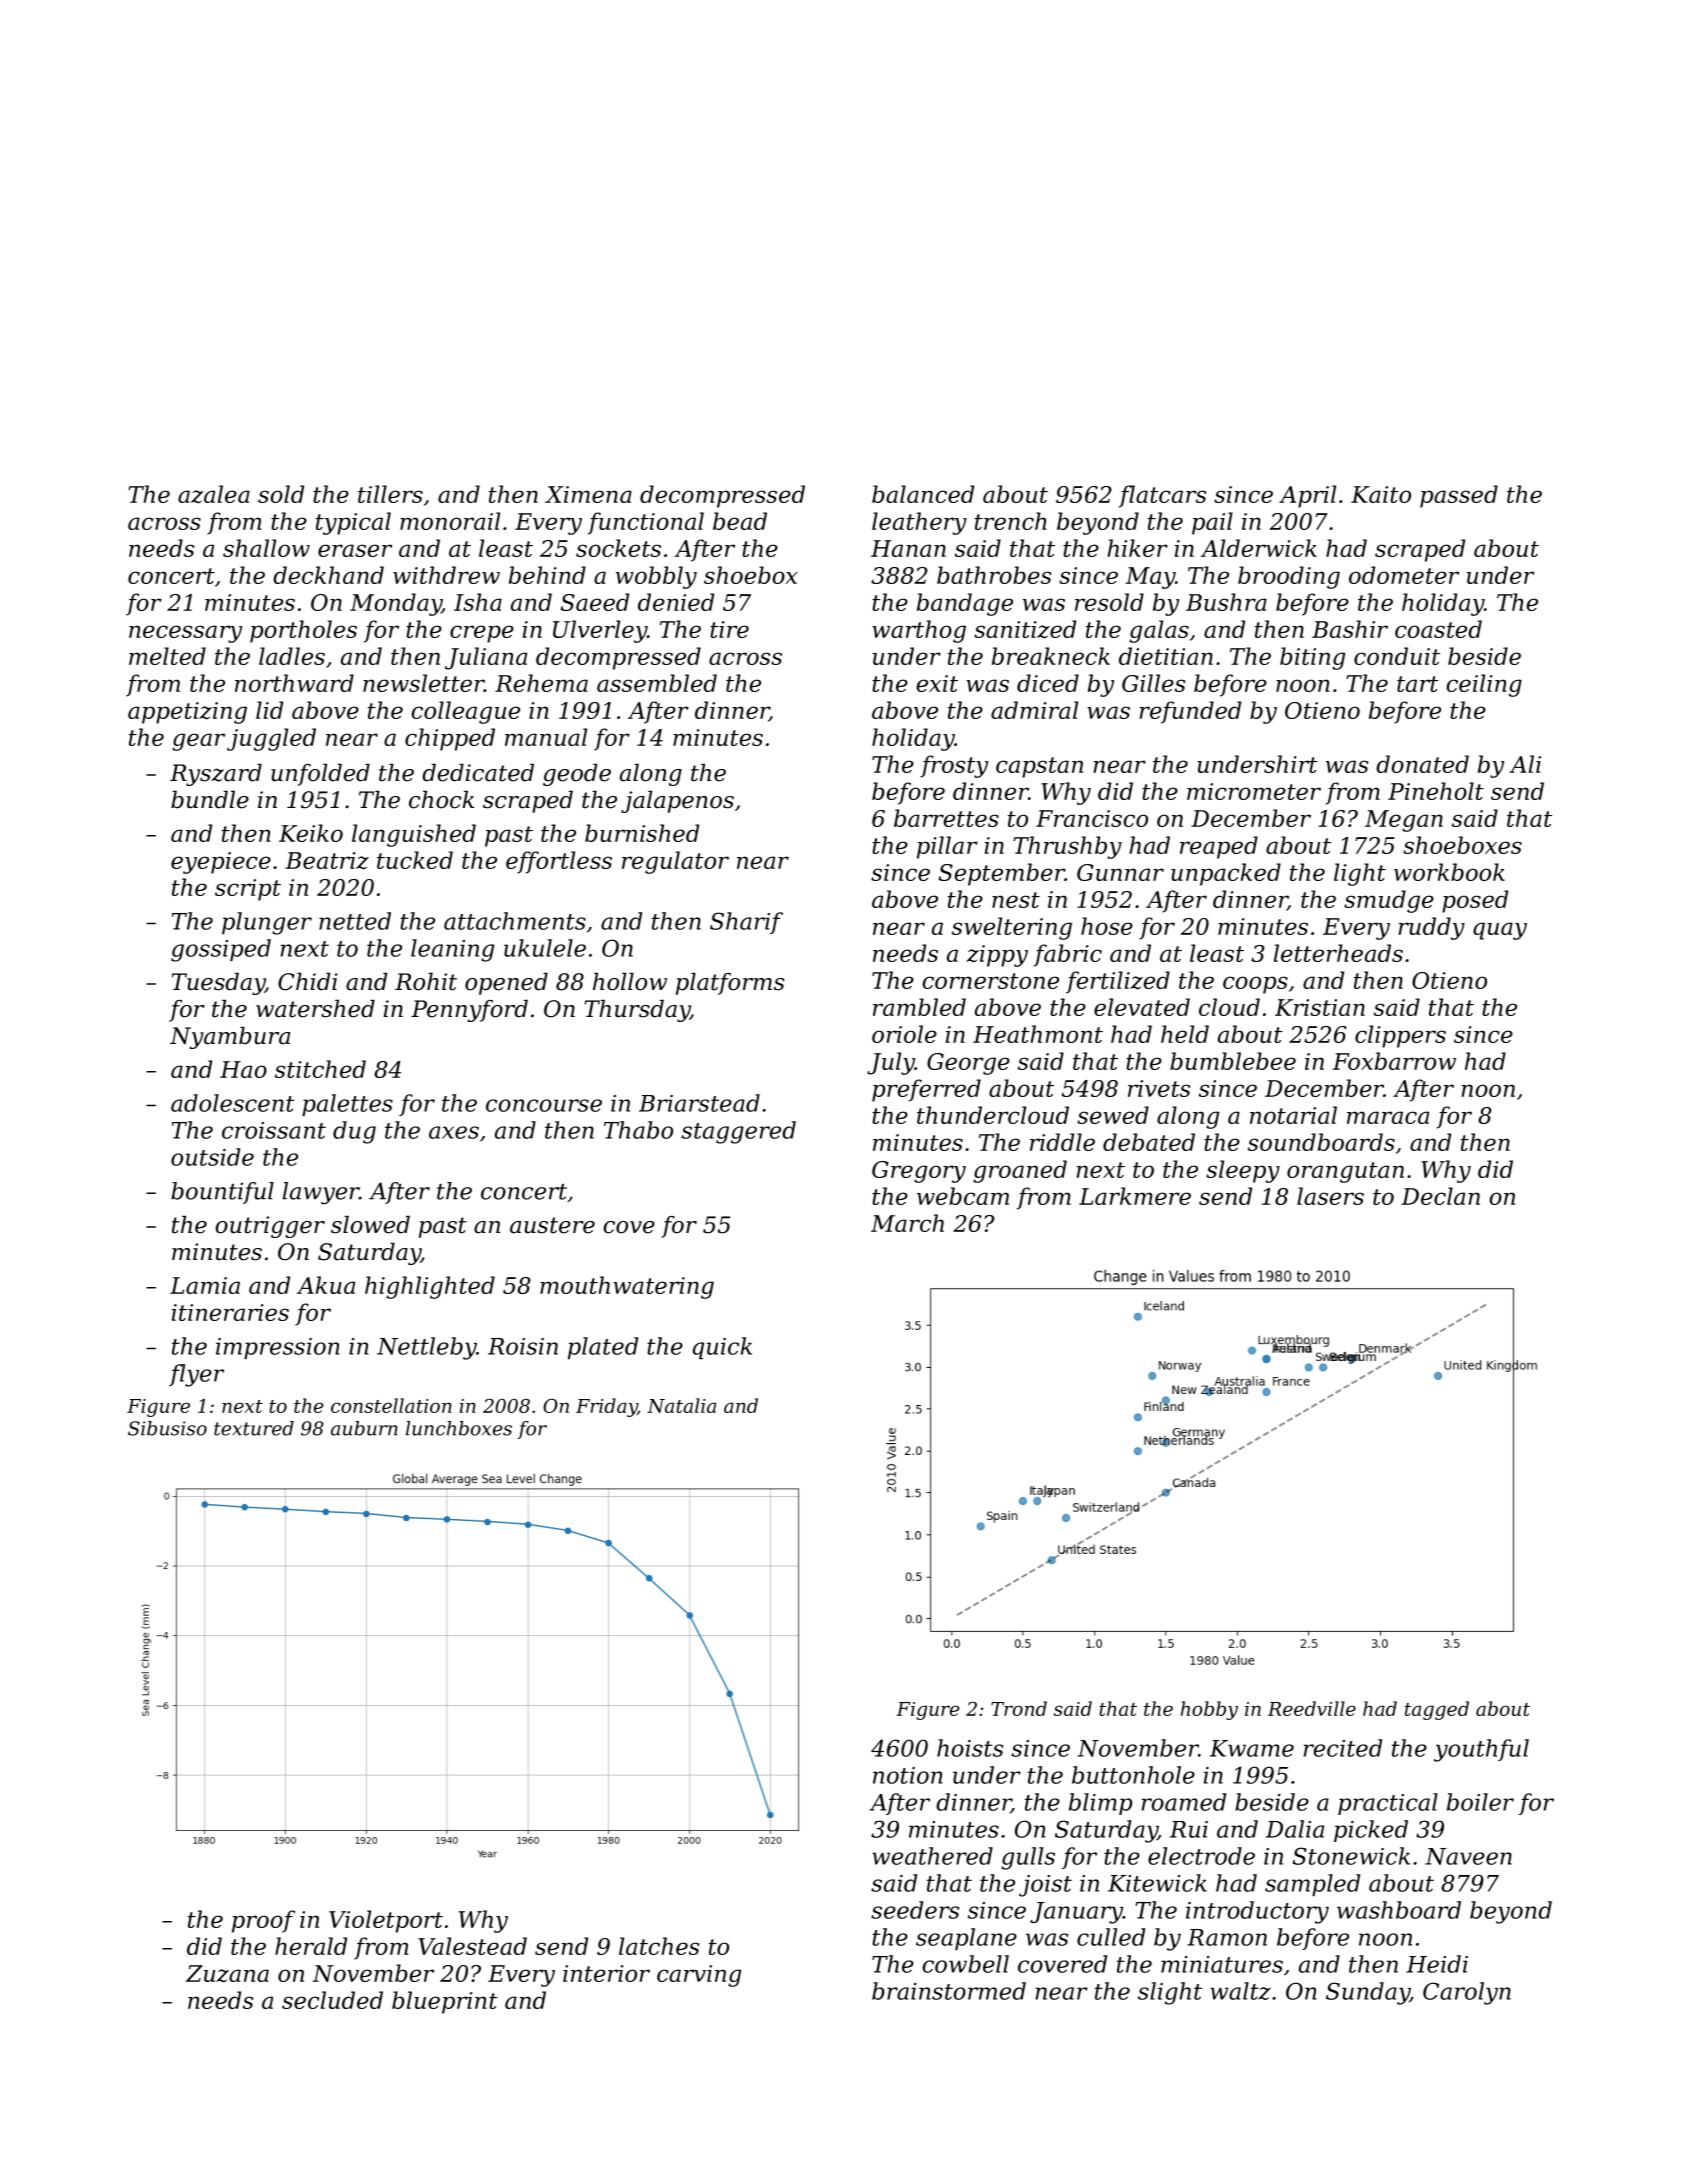 The height and width of the screenshot is (2178, 1683). I want to click on geode, so click(577, 775).
